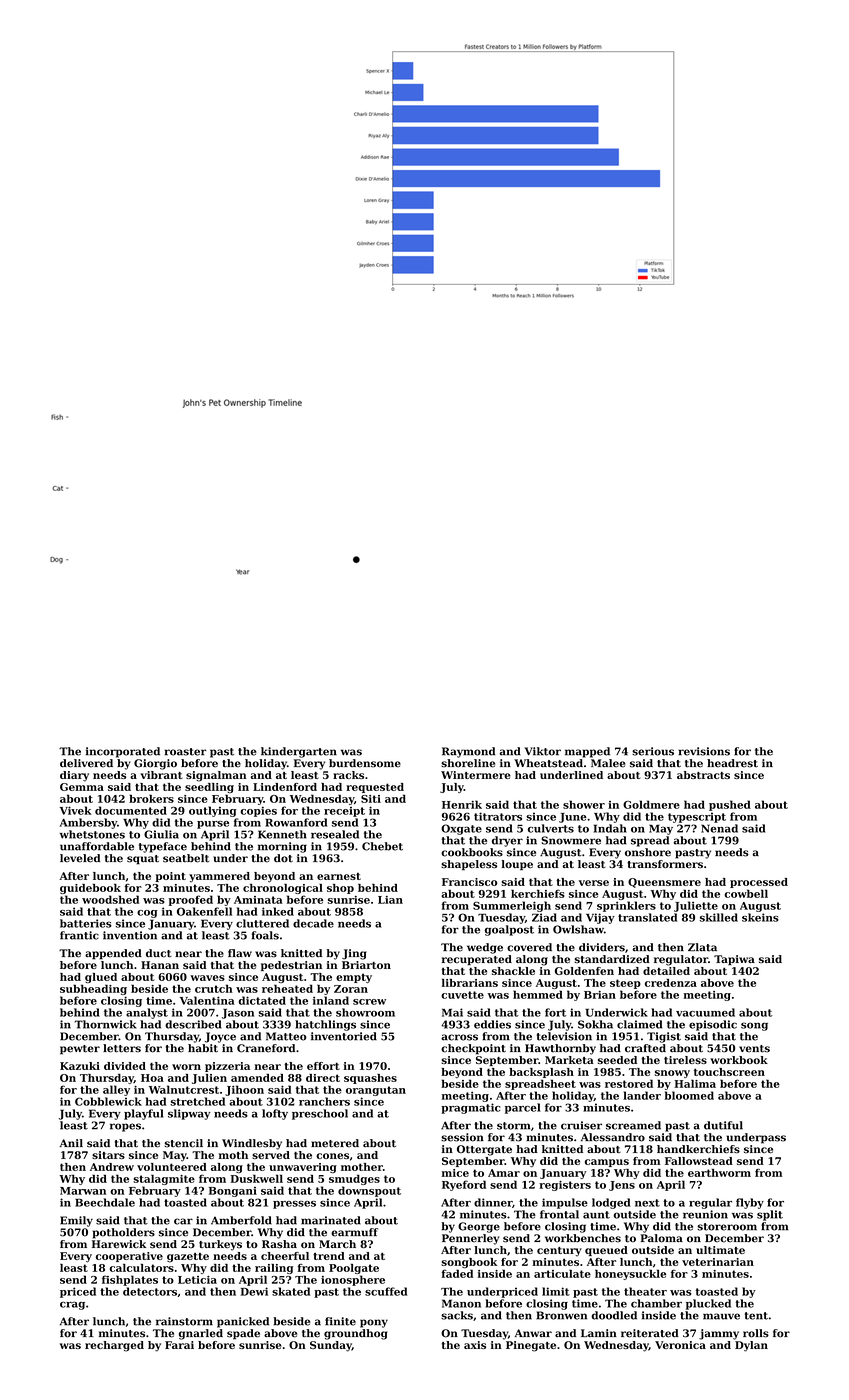 The width and height of the page is (849, 1400). Describe the element at coordinates (179, 1345) in the page. I see `Farai` at that location.
